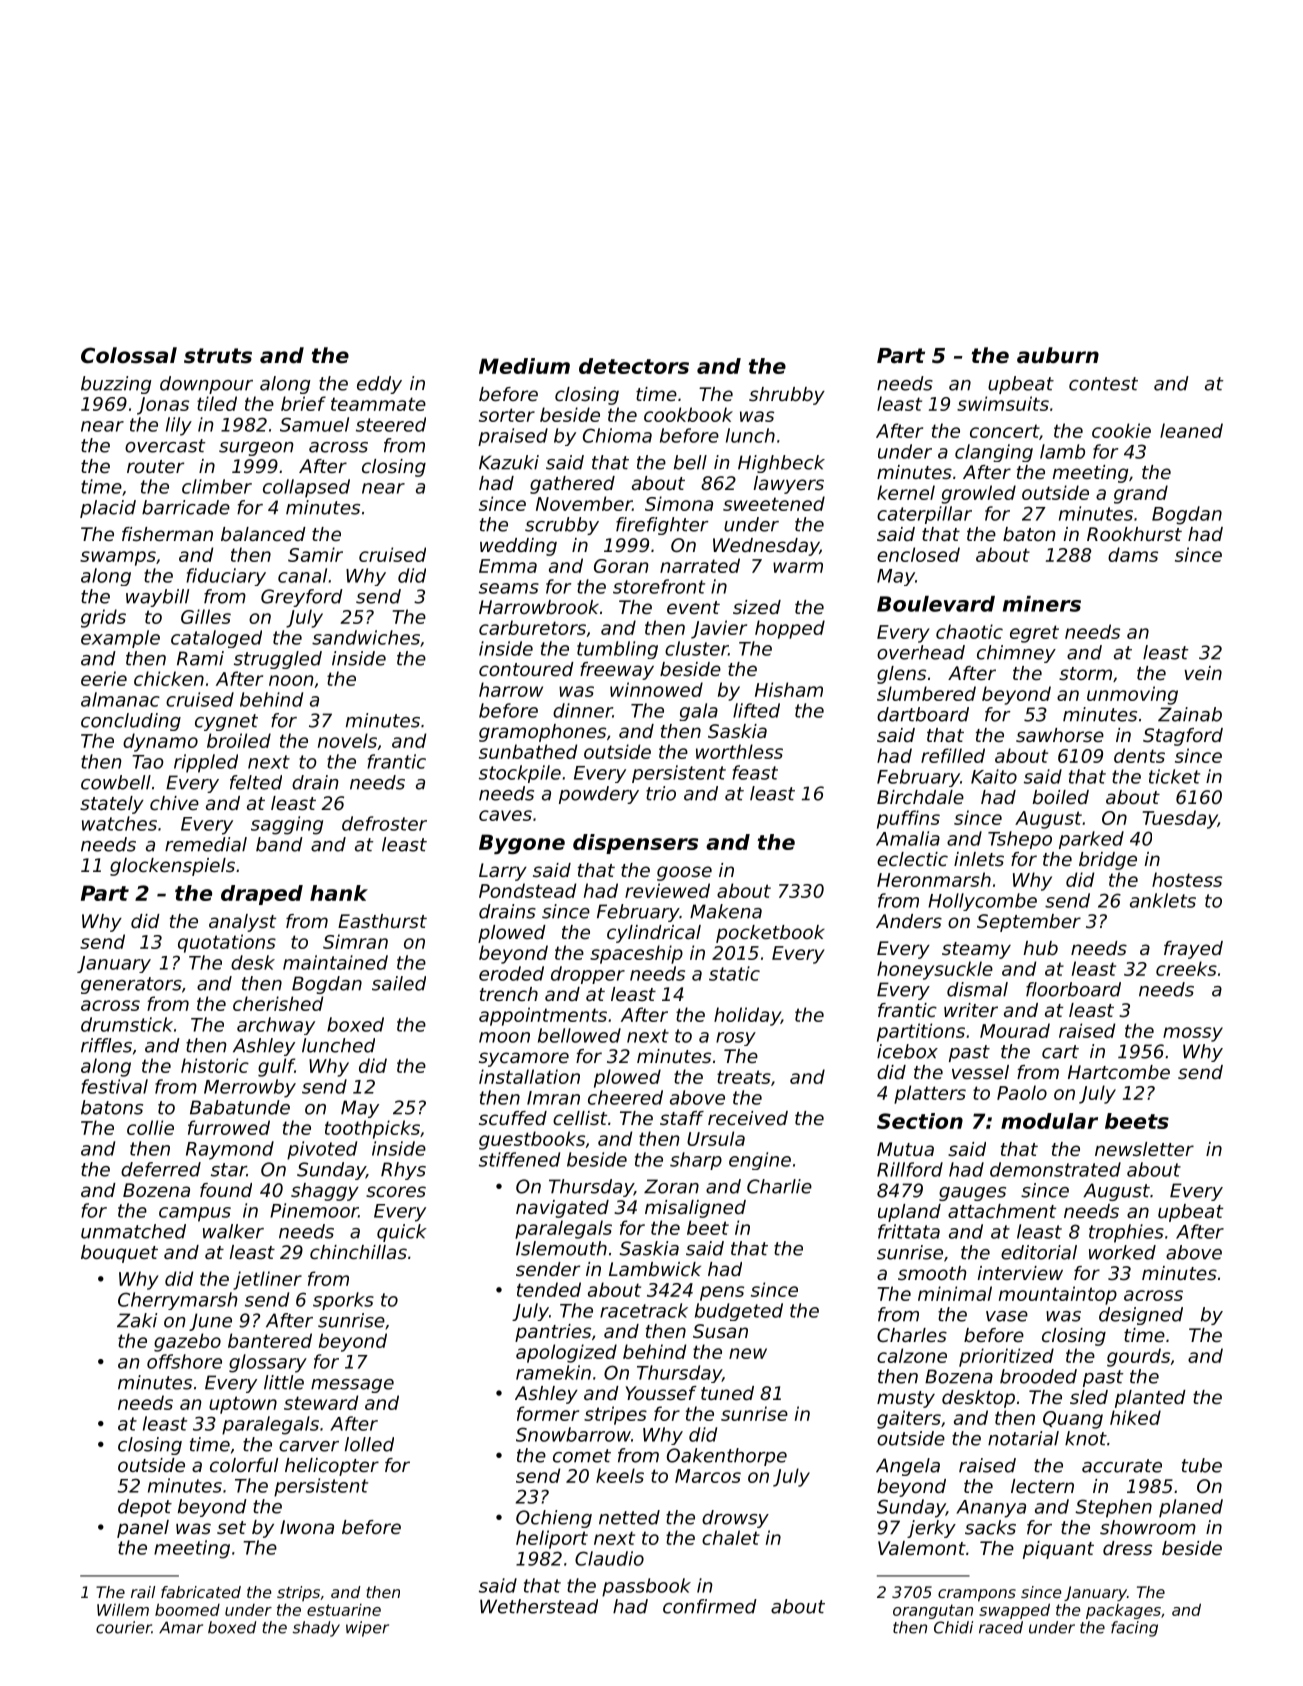 This document has width=1303, height=1686. Describe the element at coordinates (736, 1039) in the document. I see `rosy` at that location.
